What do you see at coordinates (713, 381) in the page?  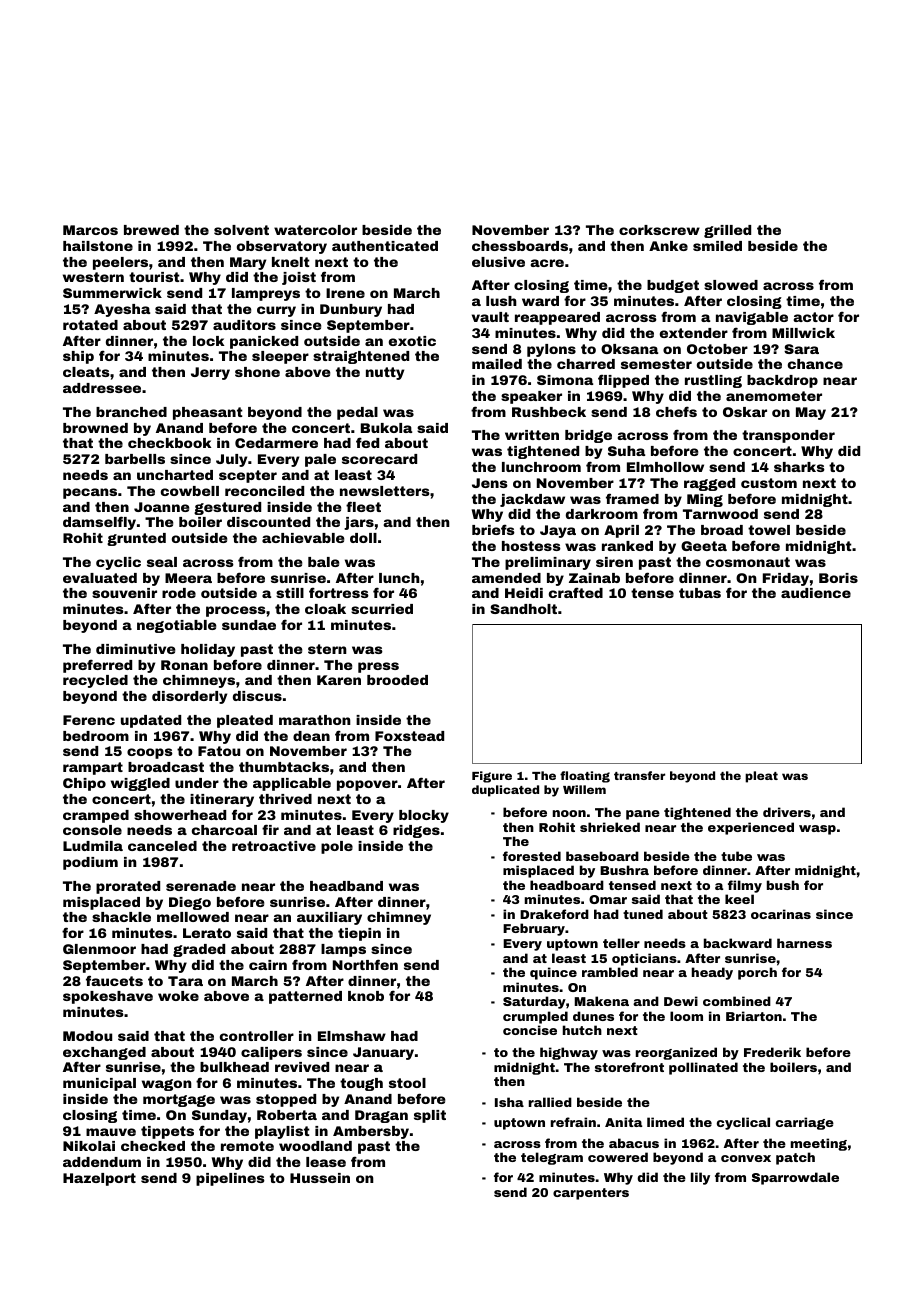 I see `rustling` at bounding box center [713, 381].
